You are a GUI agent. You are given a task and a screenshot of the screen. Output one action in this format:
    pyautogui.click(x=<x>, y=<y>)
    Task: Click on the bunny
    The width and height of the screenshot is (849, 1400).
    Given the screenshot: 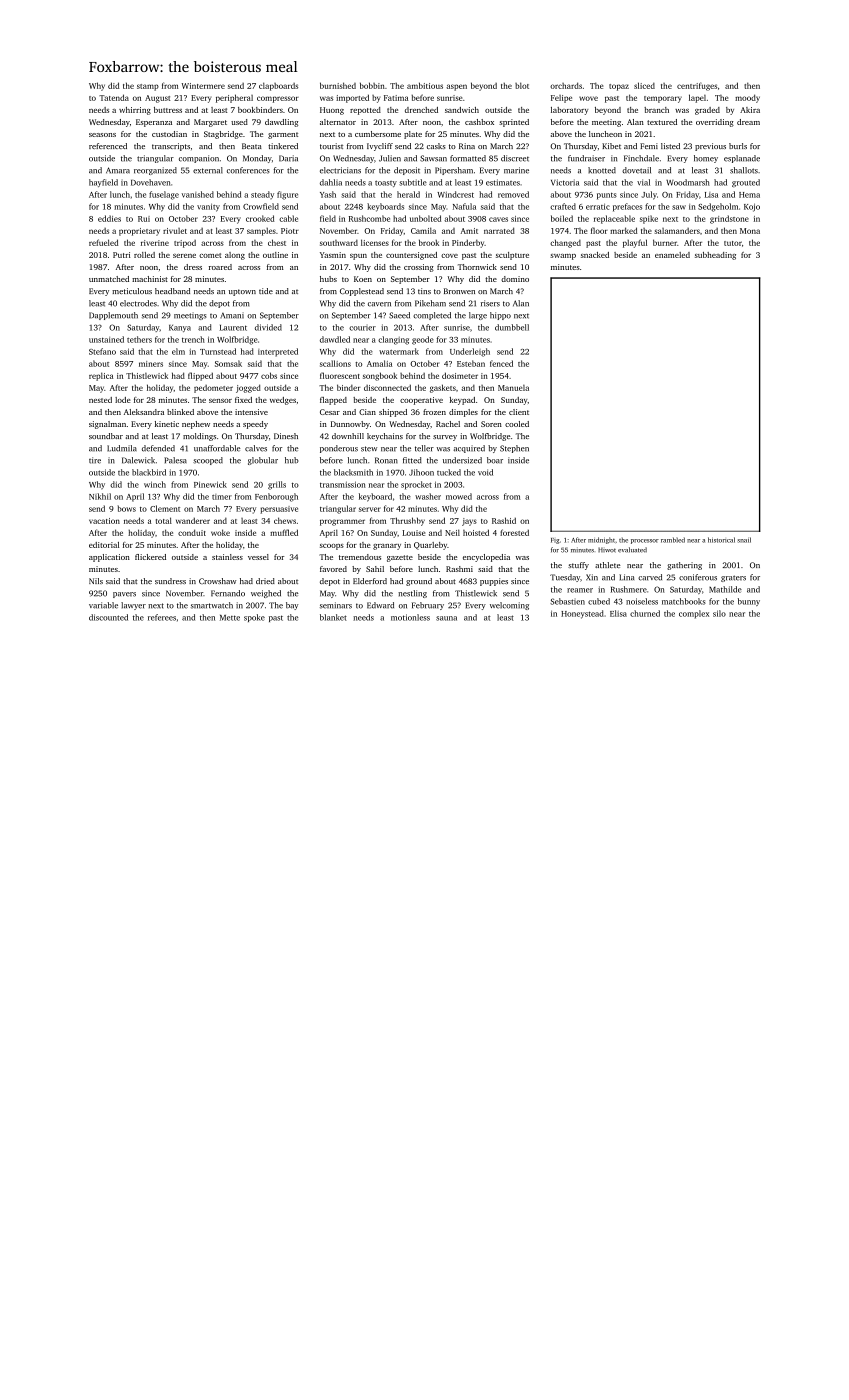 What is the action you would take?
    pyautogui.click(x=749, y=602)
